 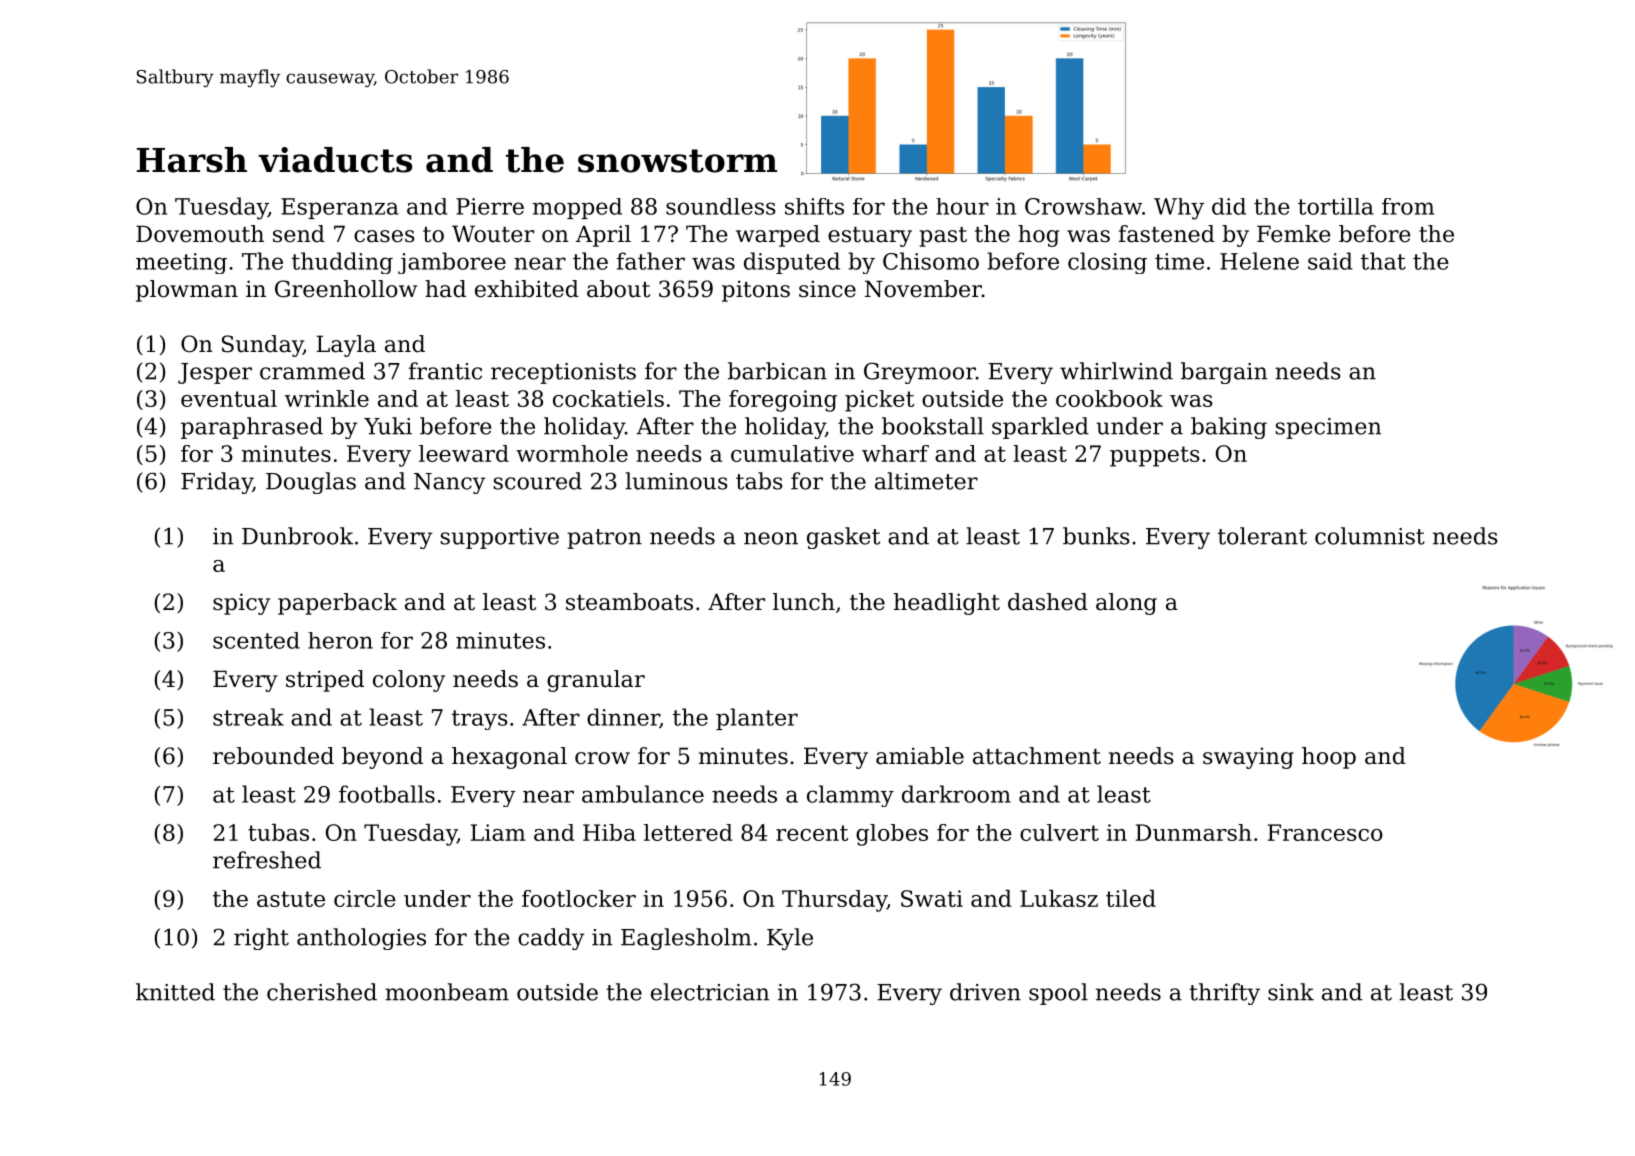 I want to click on driven, so click(x=985, y=992).
